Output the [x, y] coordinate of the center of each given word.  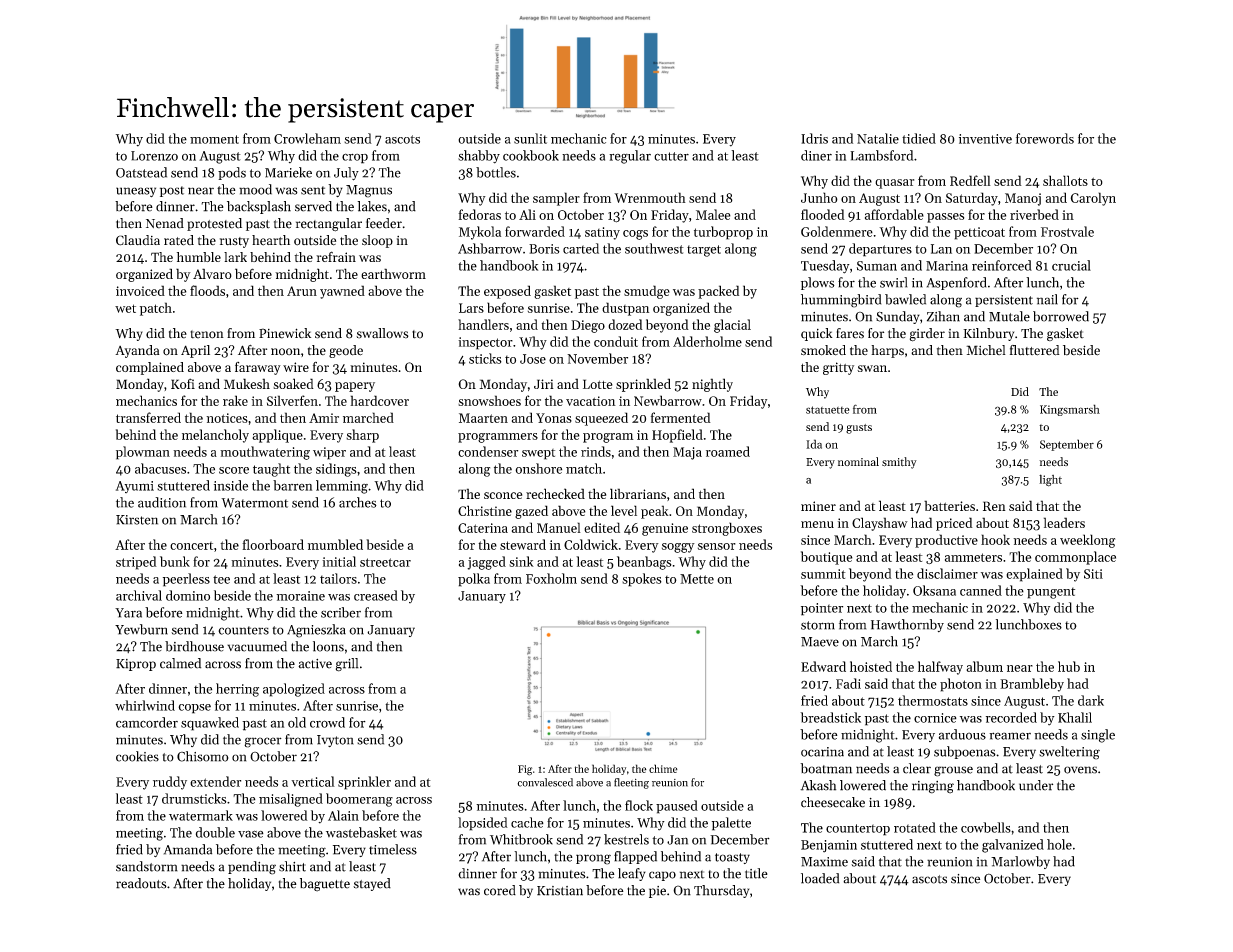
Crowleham [307, 138]
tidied [919, 138]
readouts [141, 883]
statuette [827, 410]
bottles [496, 172]
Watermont [254, 503]
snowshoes [489, 400]
